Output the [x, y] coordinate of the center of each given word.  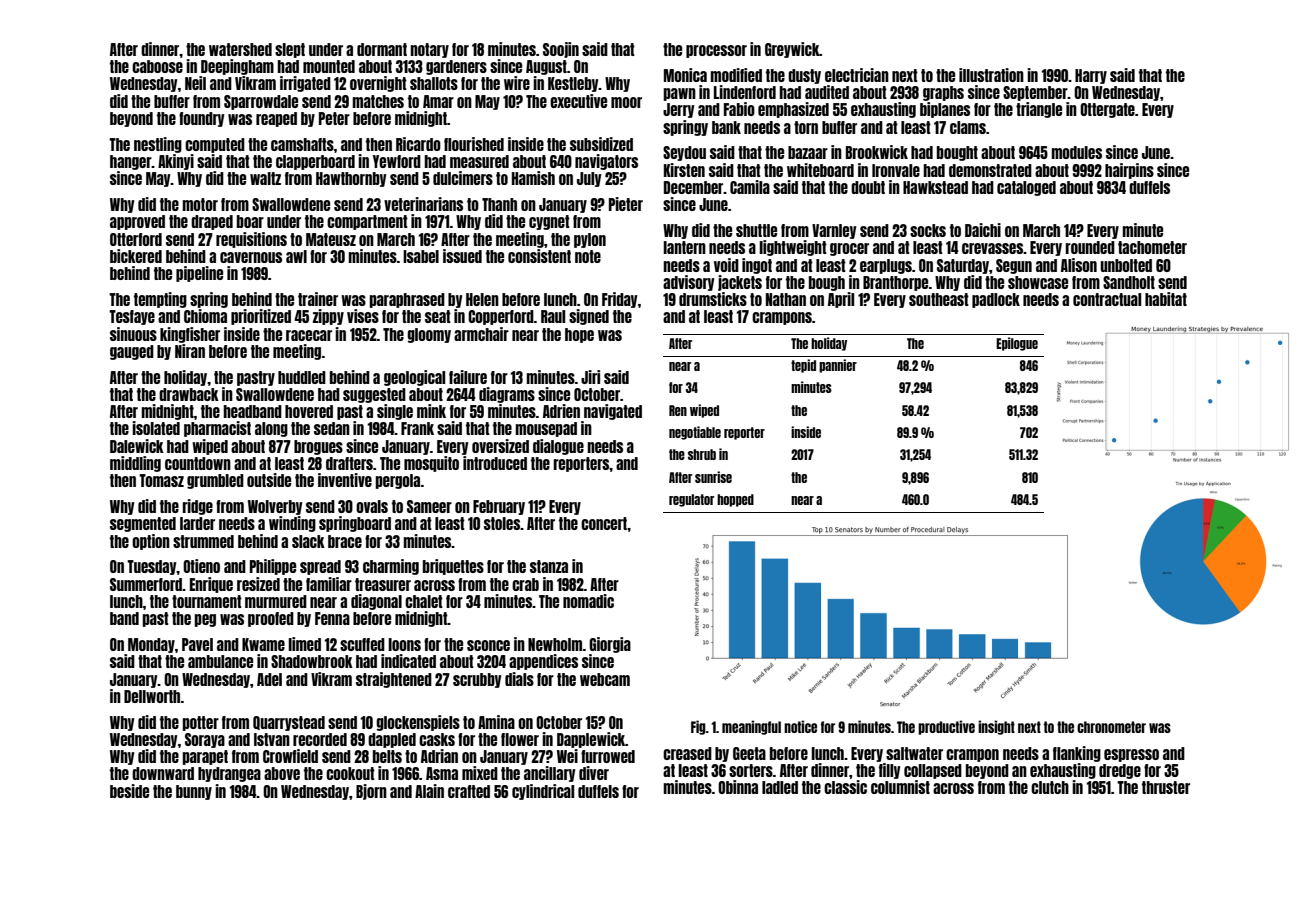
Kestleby [573, 84]
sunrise [713, 477]
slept [290, 50]
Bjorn [371, 792]
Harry [1091, 76]
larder [197, 523]
